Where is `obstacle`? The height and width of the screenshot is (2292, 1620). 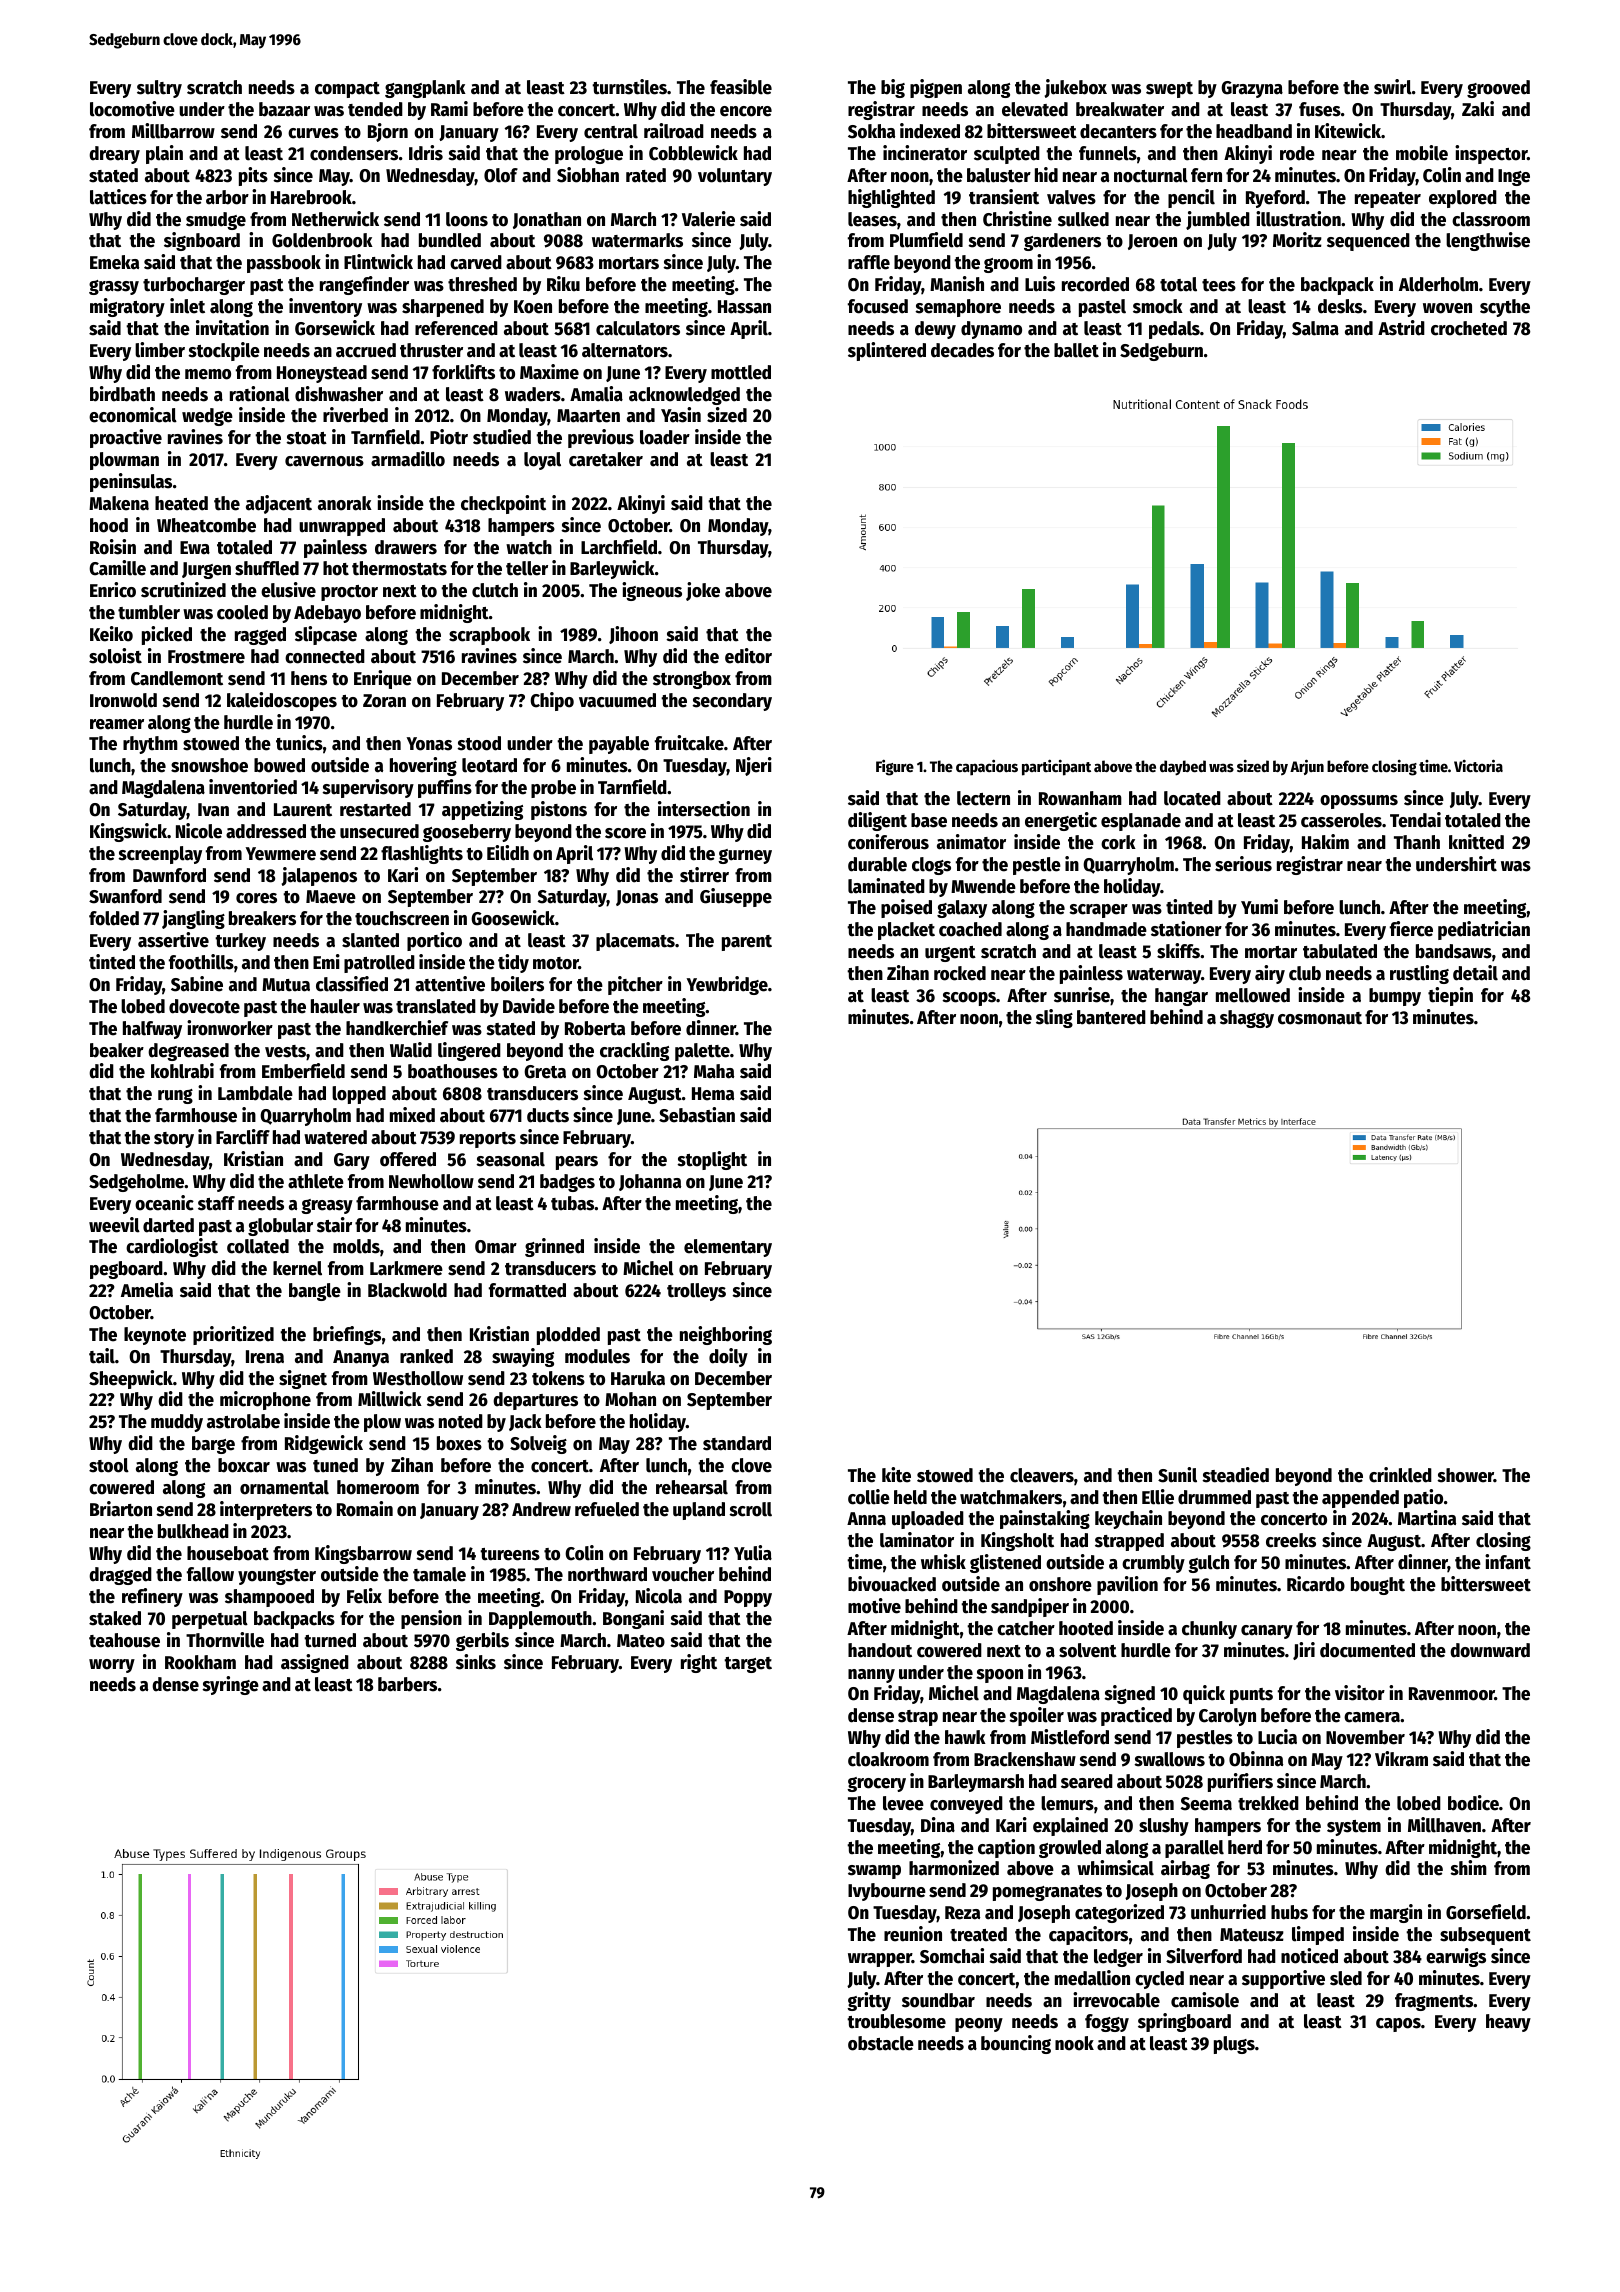
obstacle is located at coordinates (881, 2043).
